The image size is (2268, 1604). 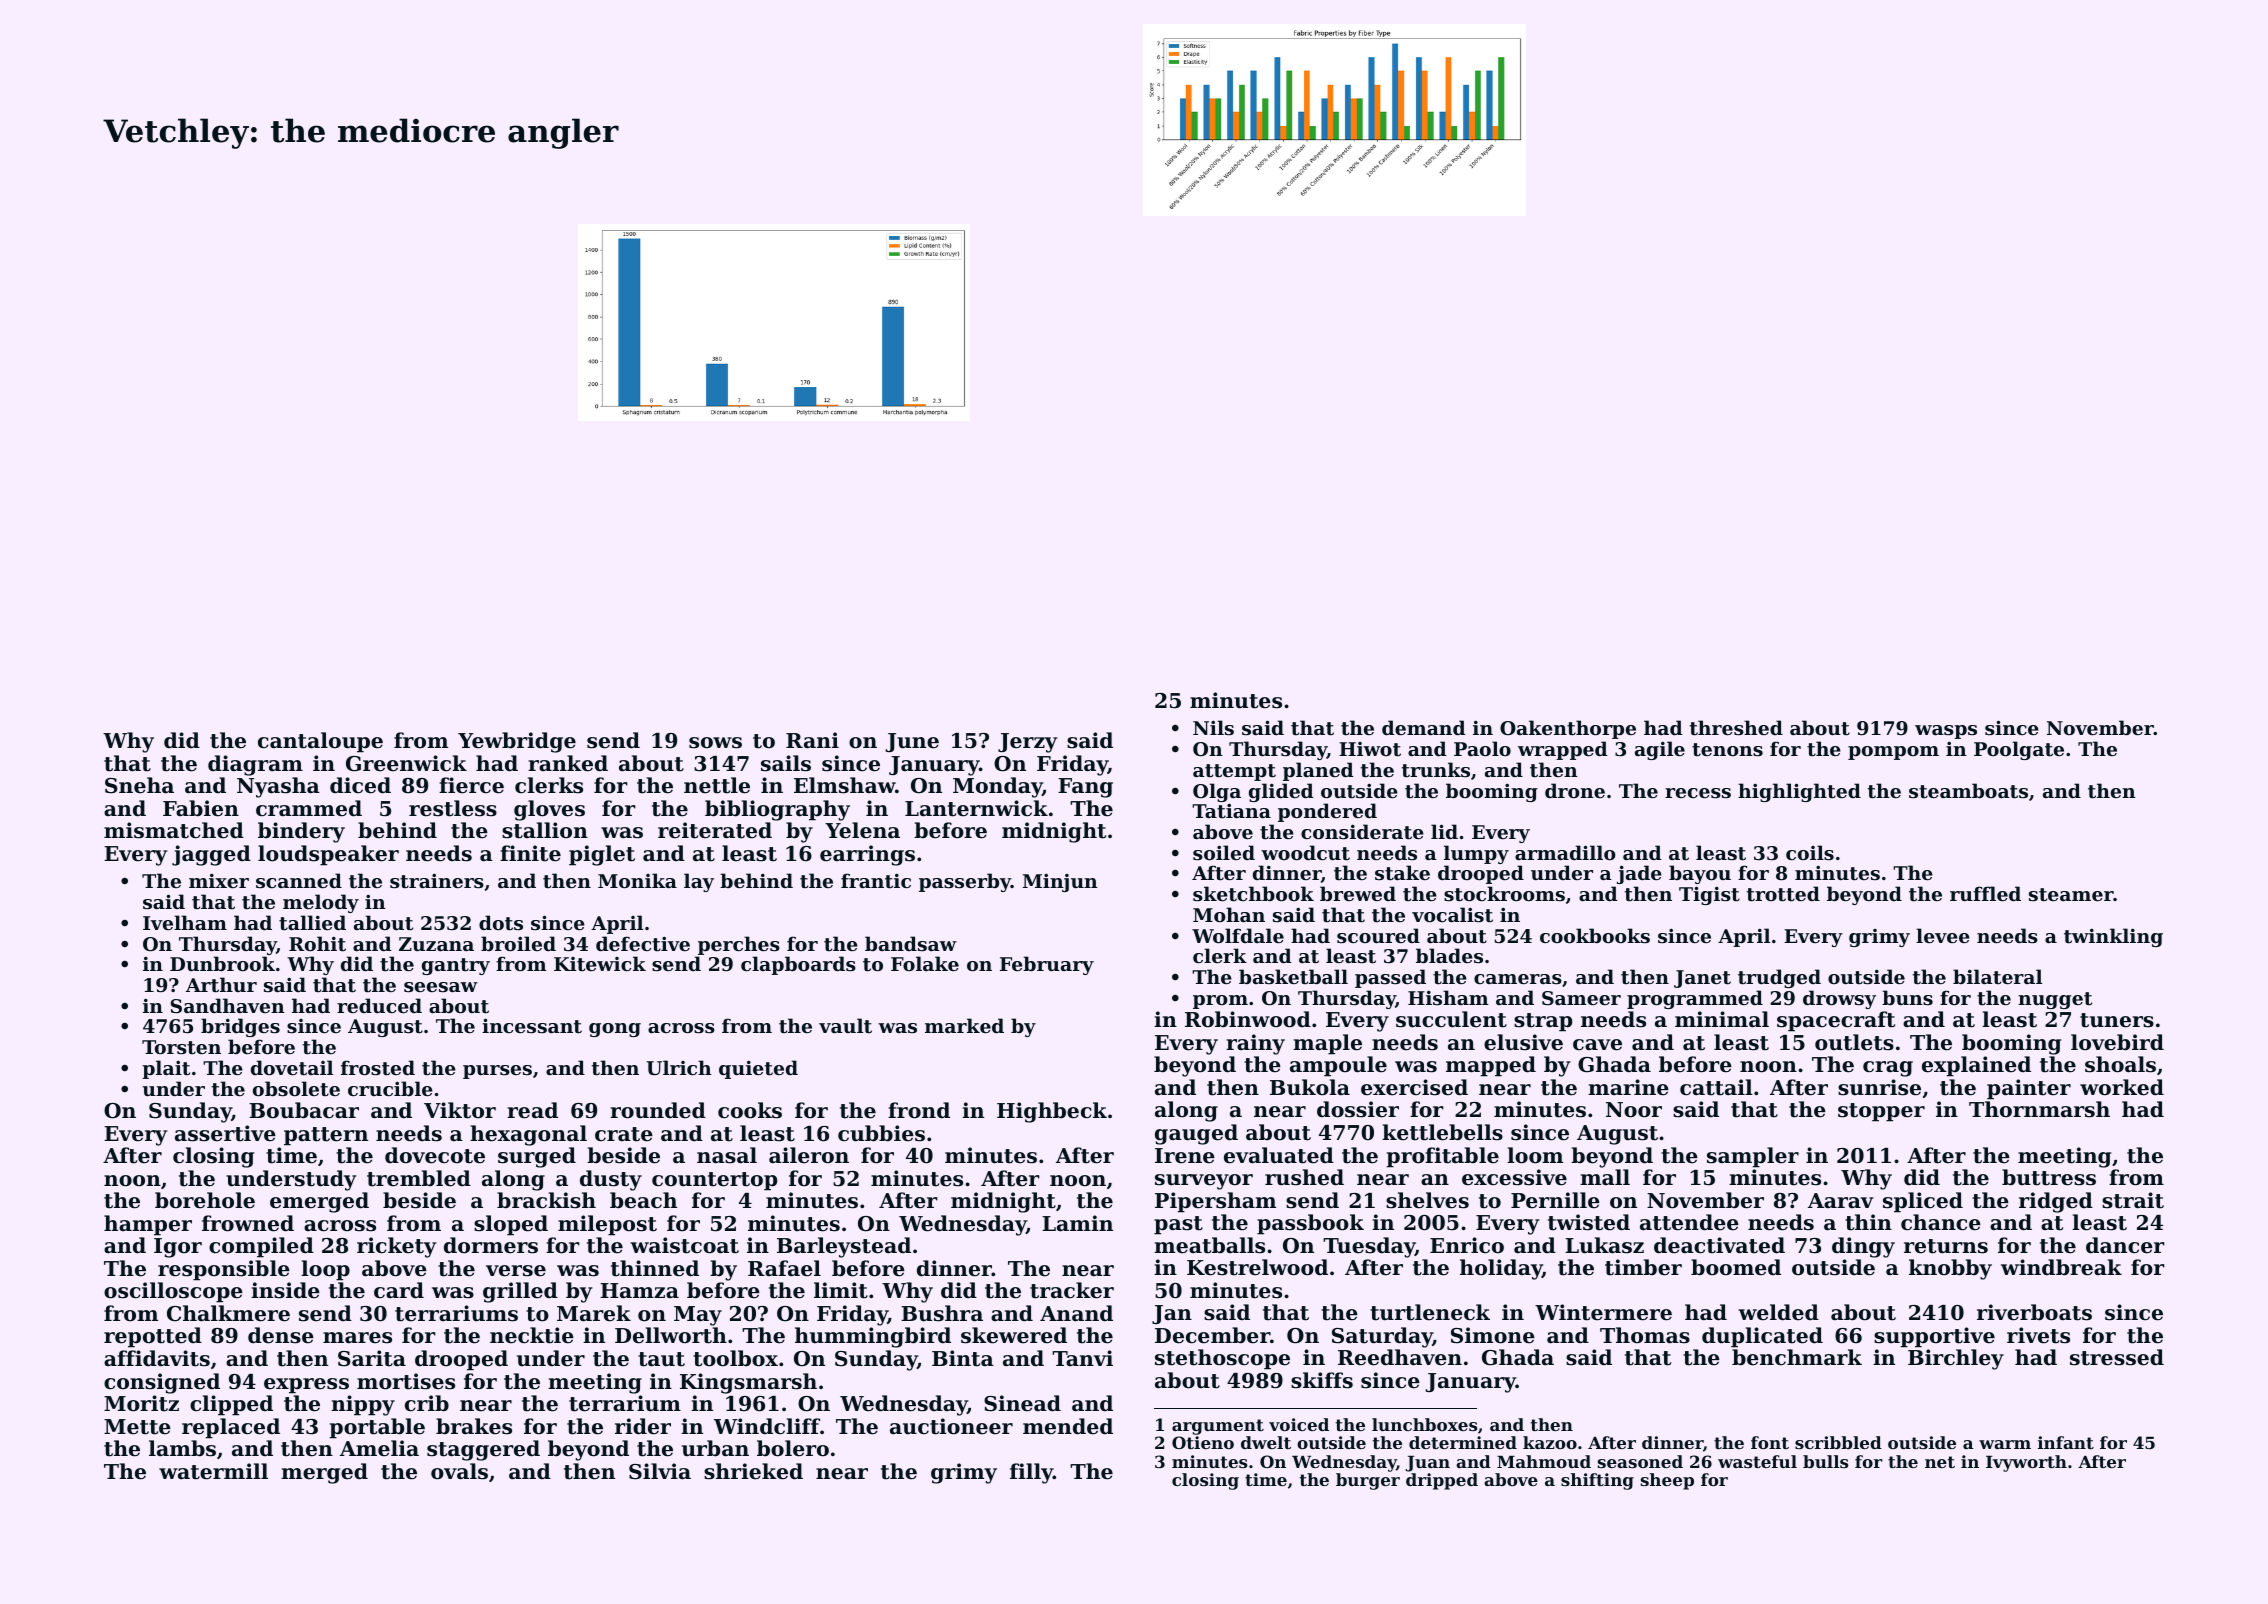 I want to click on lunchboxes, so click(x=1424, y=1424).
